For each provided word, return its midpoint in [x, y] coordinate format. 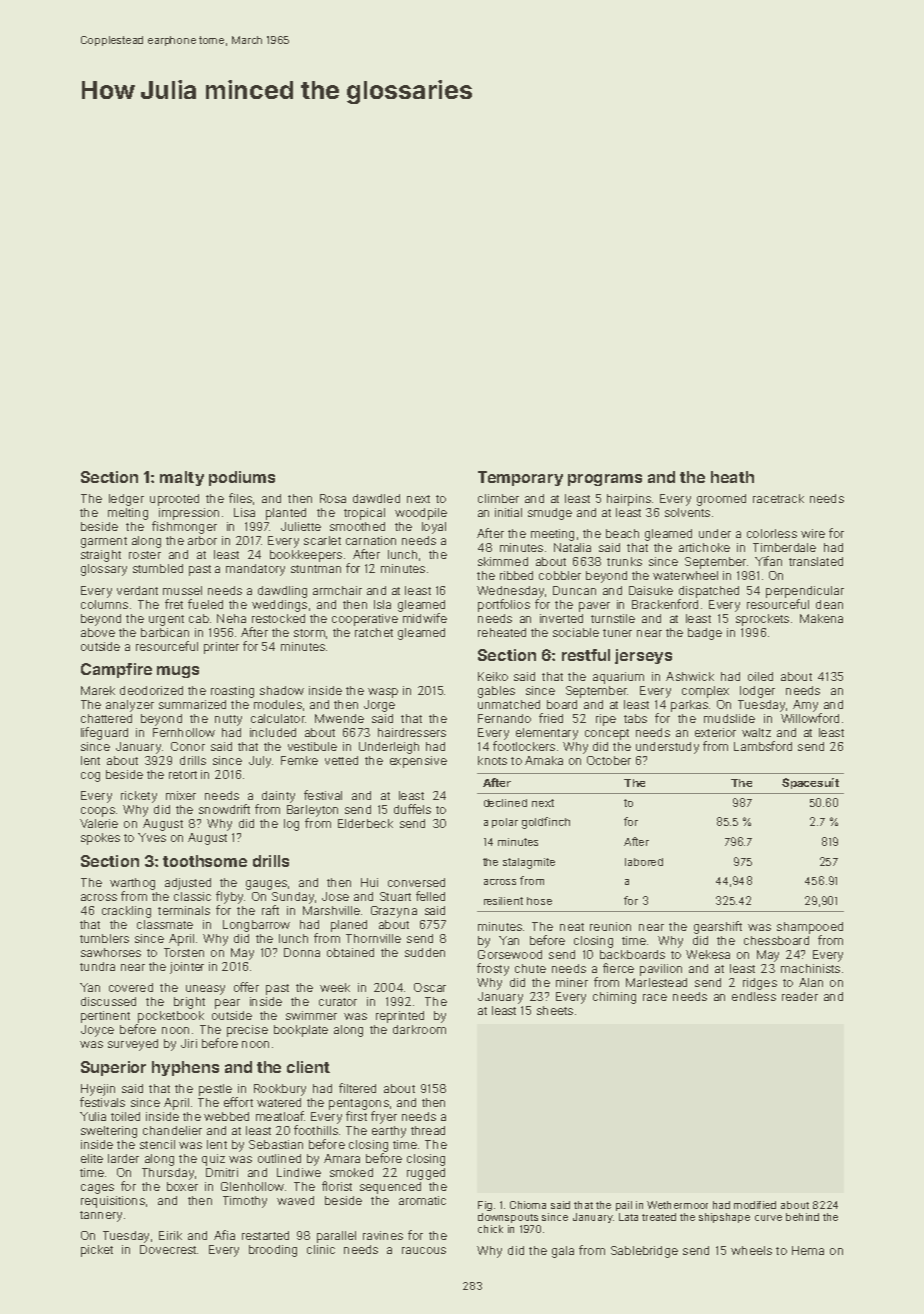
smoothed [357, 526]
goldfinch [546, 823]
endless [754, 996]
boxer [182, 1186]
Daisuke [651, 590]
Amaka [544, 760]
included [273, 732]
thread [428, 1130]
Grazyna [394, 912]
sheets [555, 1010]
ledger [126, 500]
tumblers [104, 938]
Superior [113, 1068]
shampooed [810, 928]
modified [755, 1205]
